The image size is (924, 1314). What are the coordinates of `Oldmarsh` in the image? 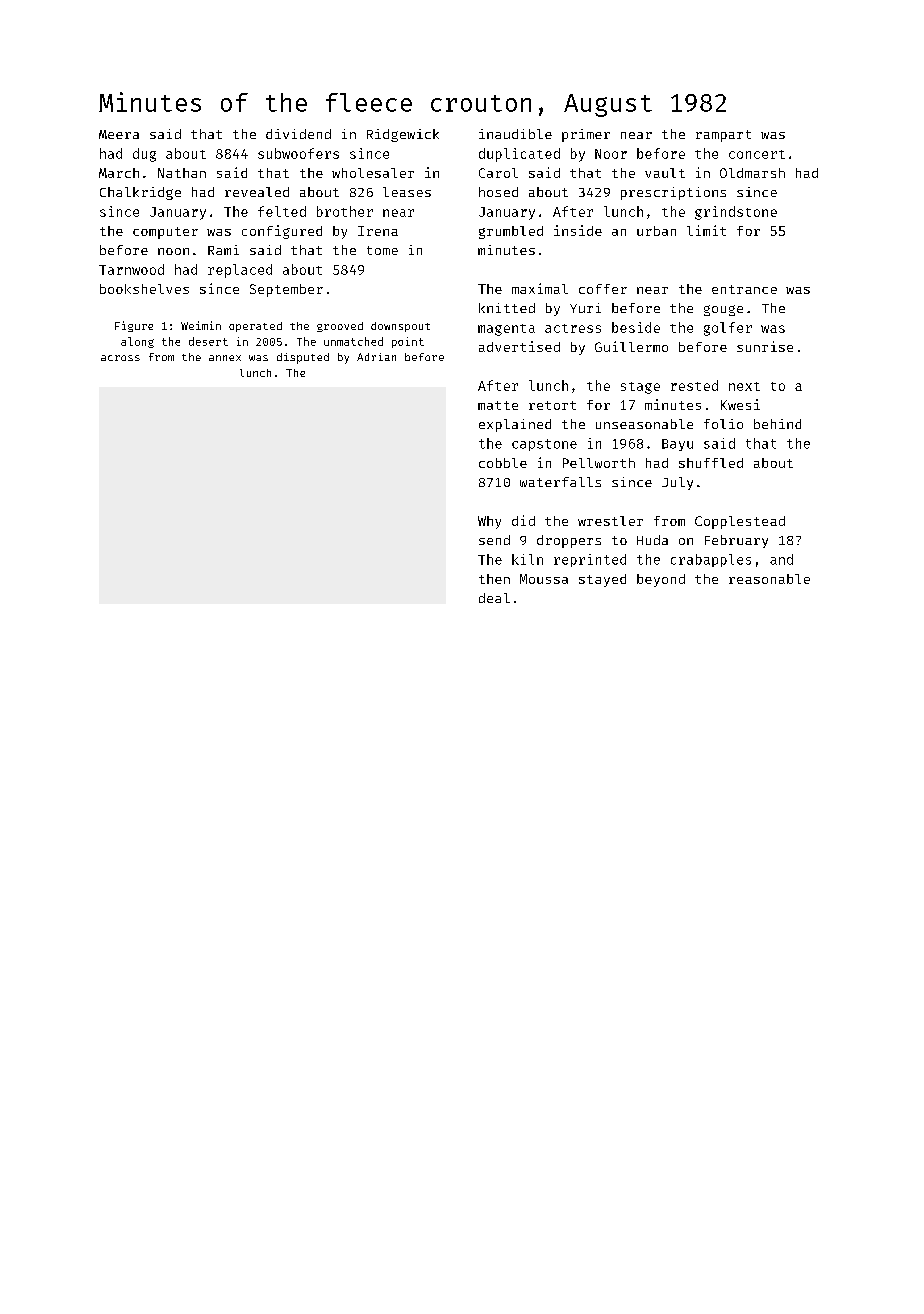 It's located at (752, 173).
